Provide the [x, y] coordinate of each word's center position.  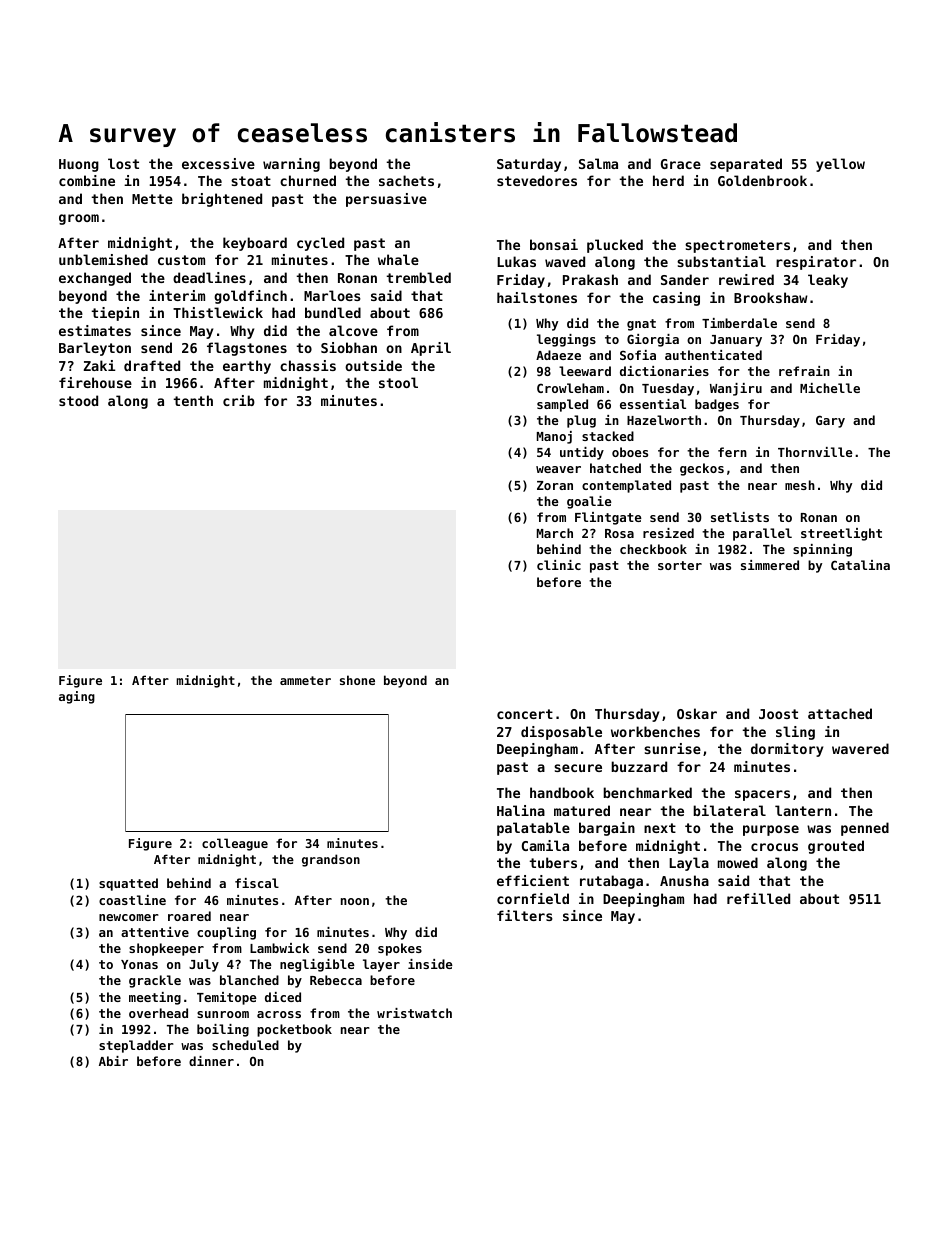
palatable [533, 829]
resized [668, 533]
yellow [840, 165]
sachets [406, 180]
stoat [251, 181]
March [555, 533]
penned [865, 829]
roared [189, 916]
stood [78, 400]
